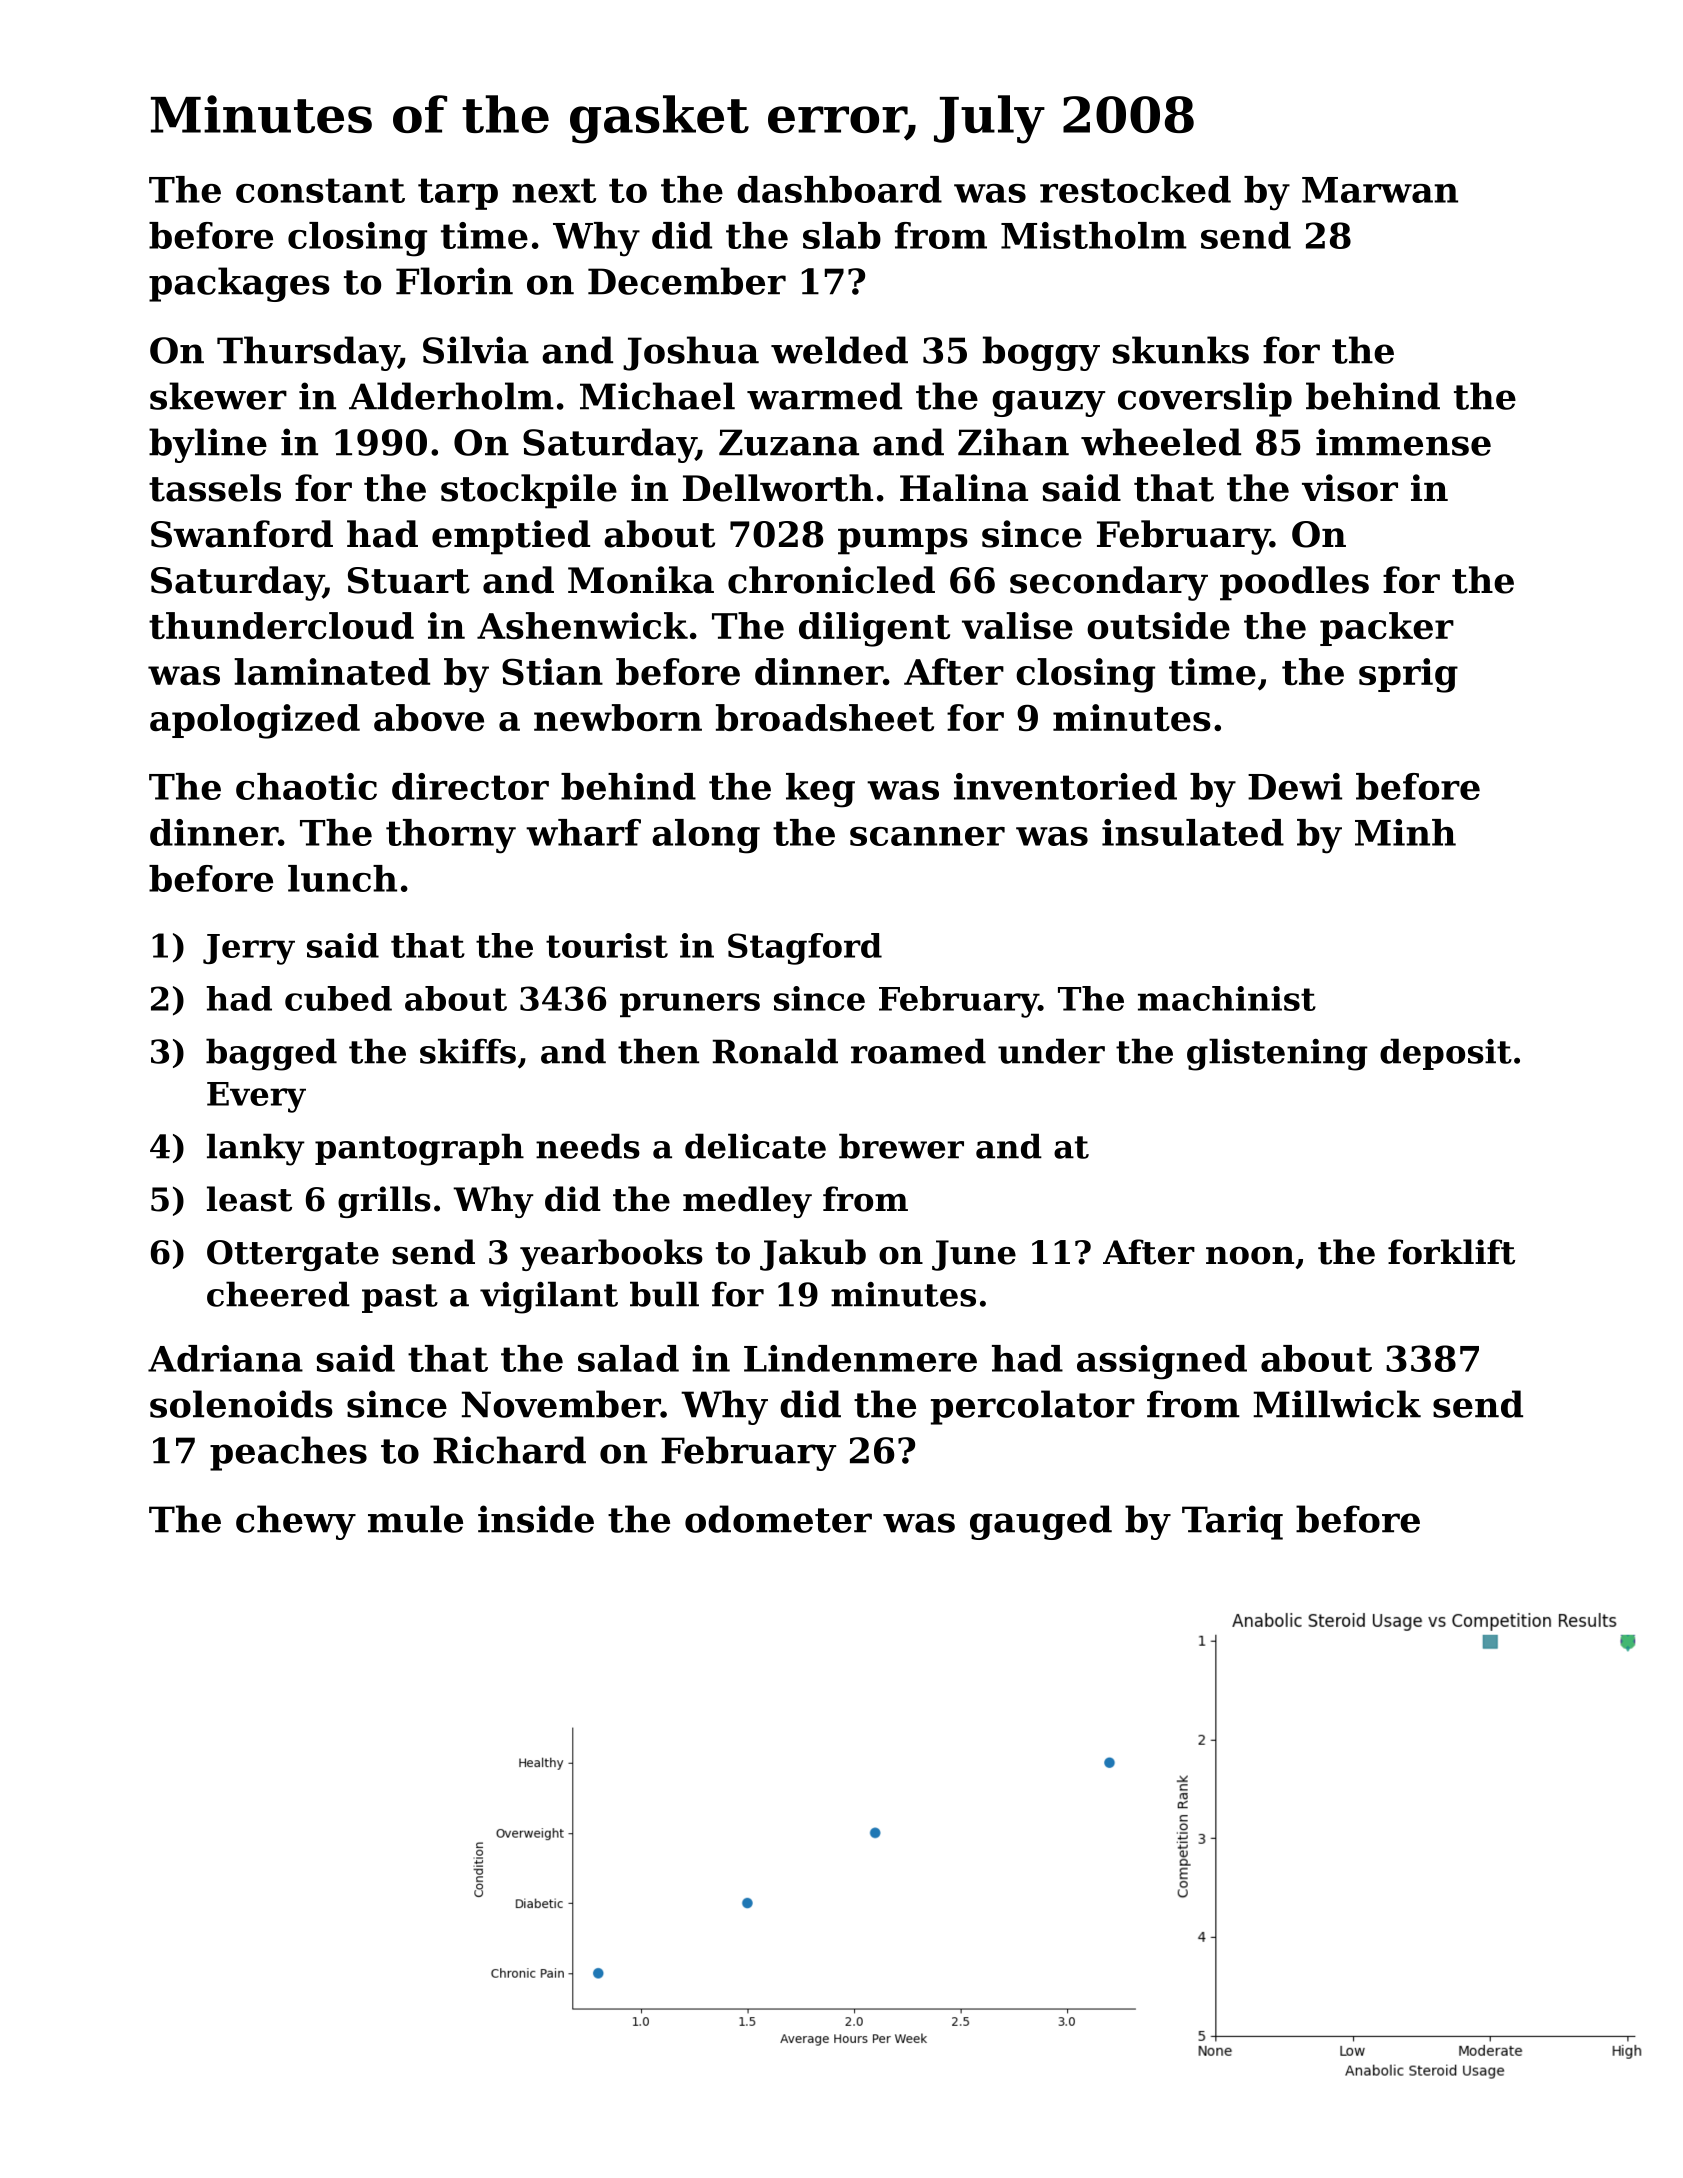 The height and width of the page is (2178, 1683). What do you see at coordinates (255, 721) in the page?
I see `apologized` at bounding box center [255, 721].
